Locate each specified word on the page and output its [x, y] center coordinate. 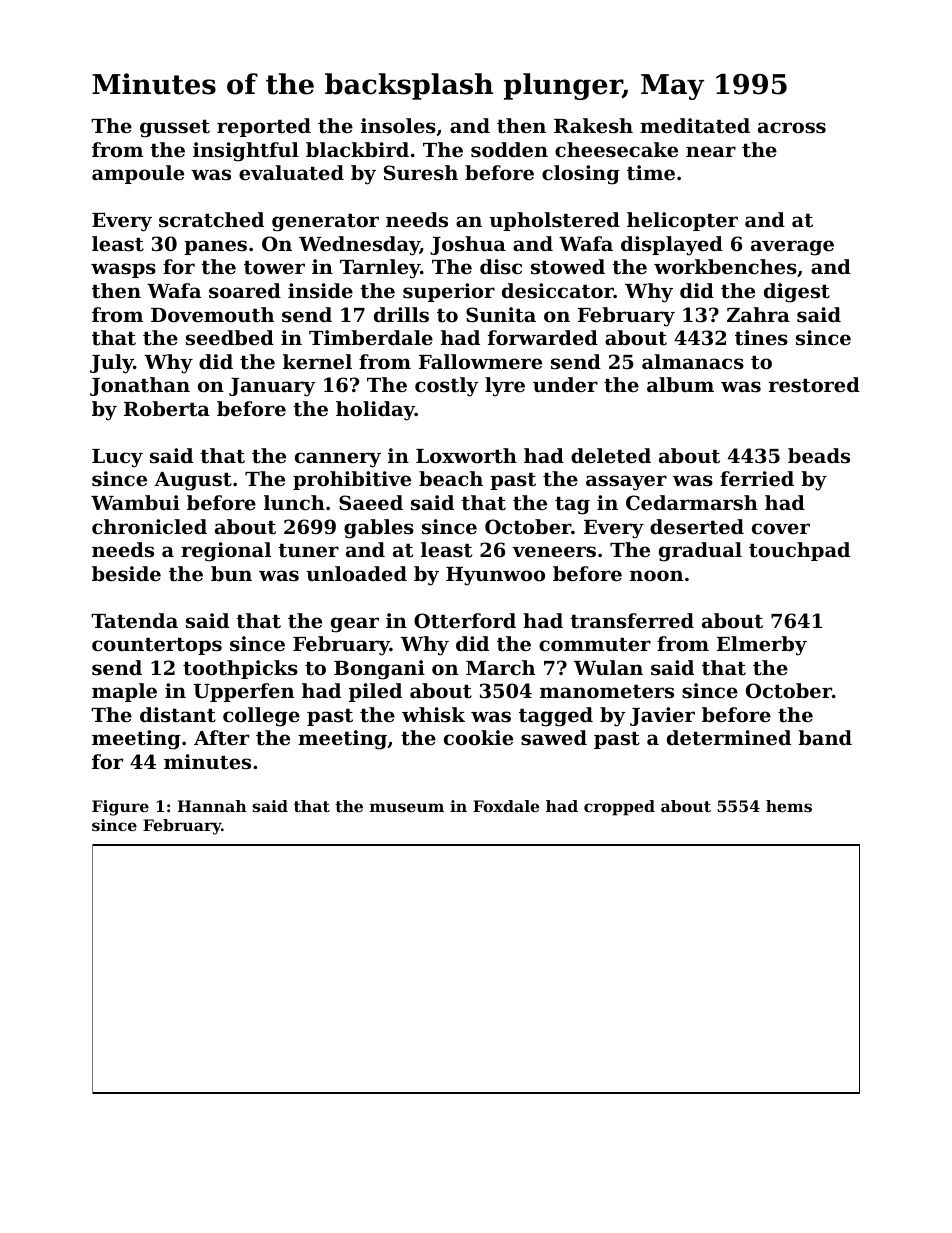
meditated [695, 126]
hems [789, 806]
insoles [398, 126]
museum [407, 807]
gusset [175, 129]
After [221, 737]
